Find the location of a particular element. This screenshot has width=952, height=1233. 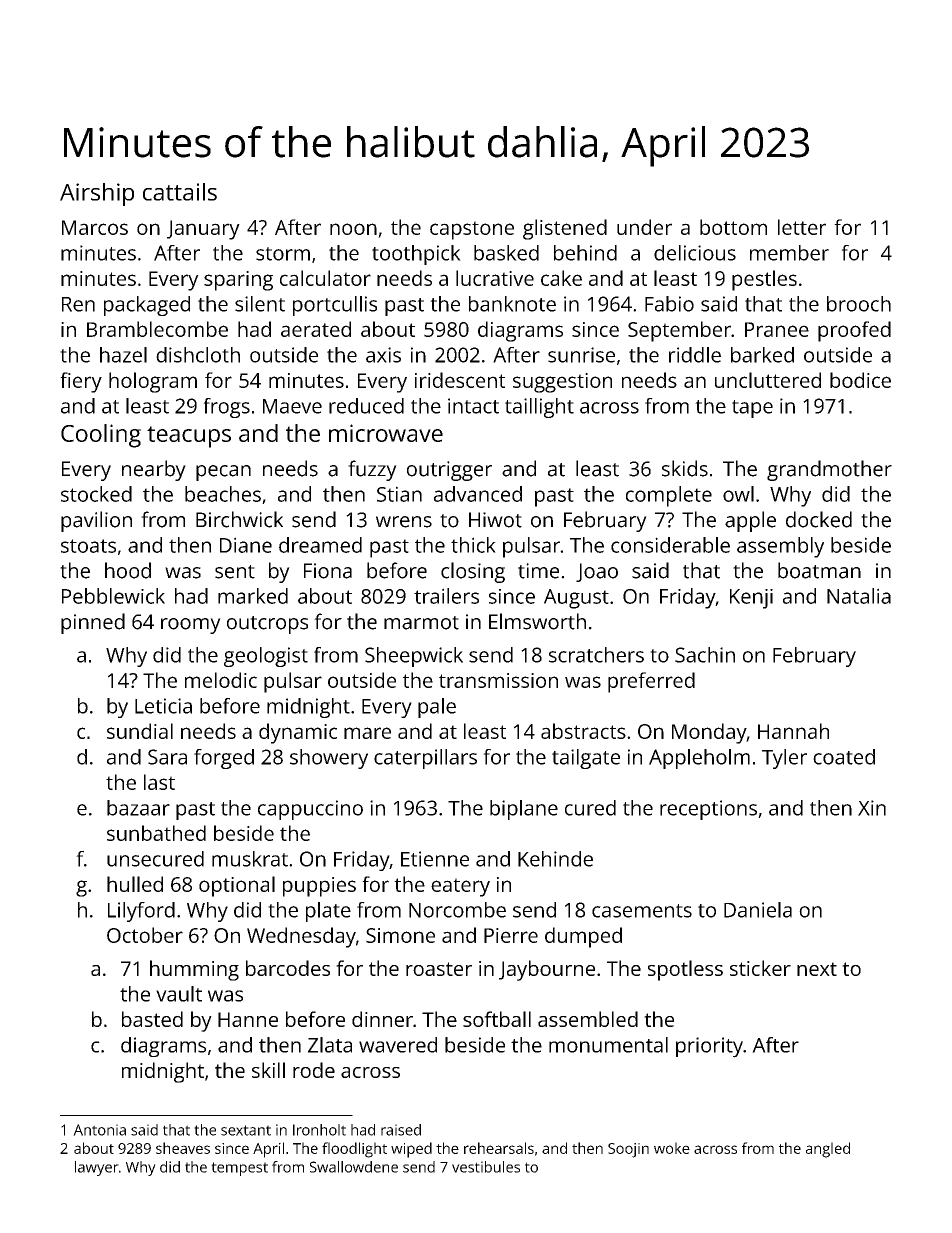

packaged is located at coordinates (147, 306).
